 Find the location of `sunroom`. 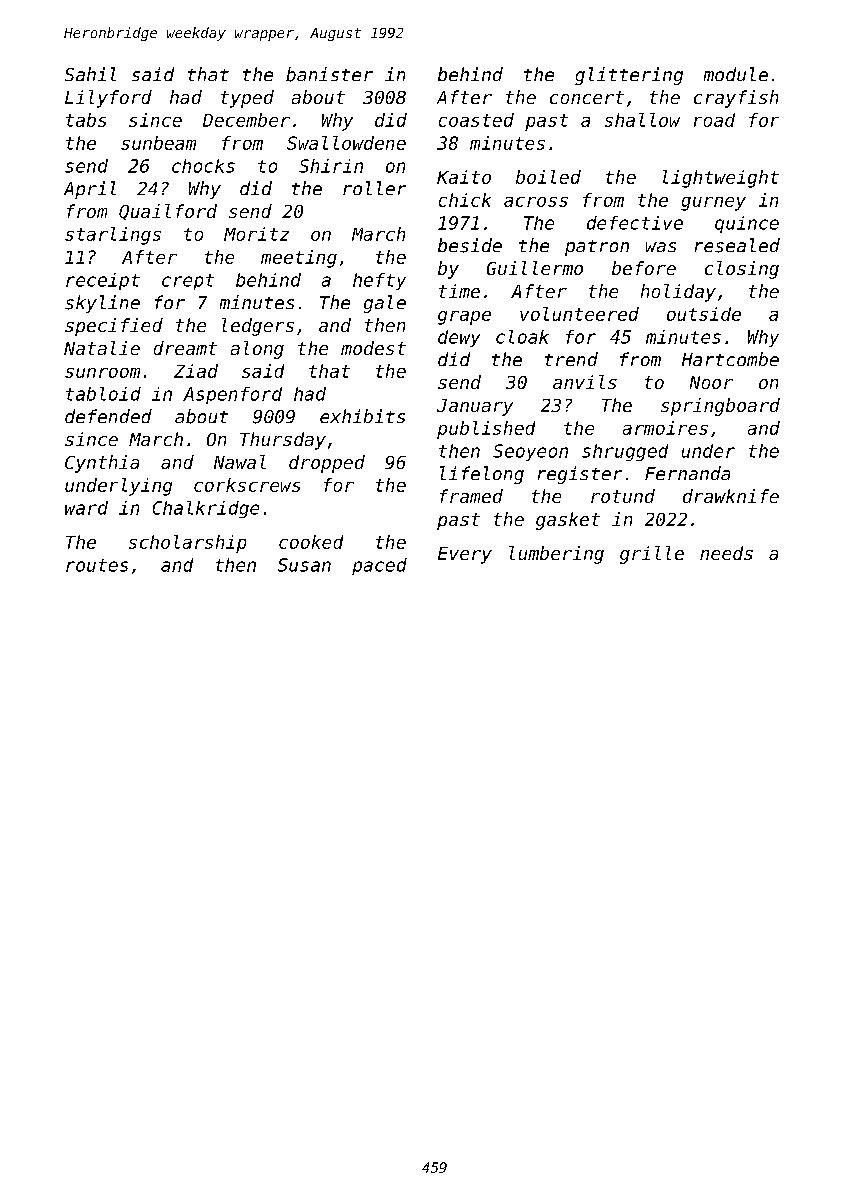

sunroom is located at coordinates (102, 373).
